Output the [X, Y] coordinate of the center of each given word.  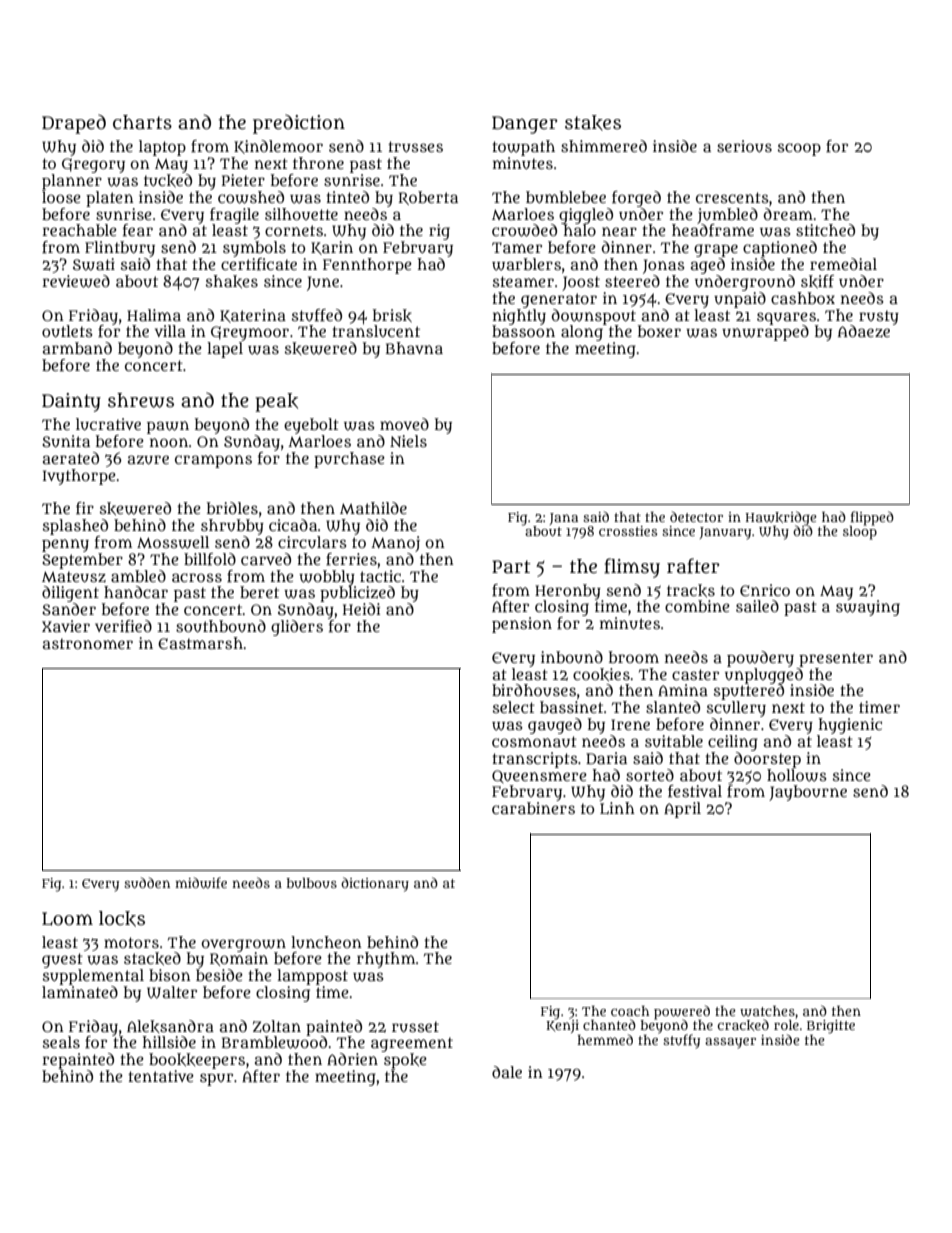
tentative [161, 1076]
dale [507, 1072]
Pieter [243, 180]
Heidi [361, 609]
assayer [730, 1043]
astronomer [88, 643]
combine [697, 606]
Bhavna [414, 348]
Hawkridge [781, 518]
